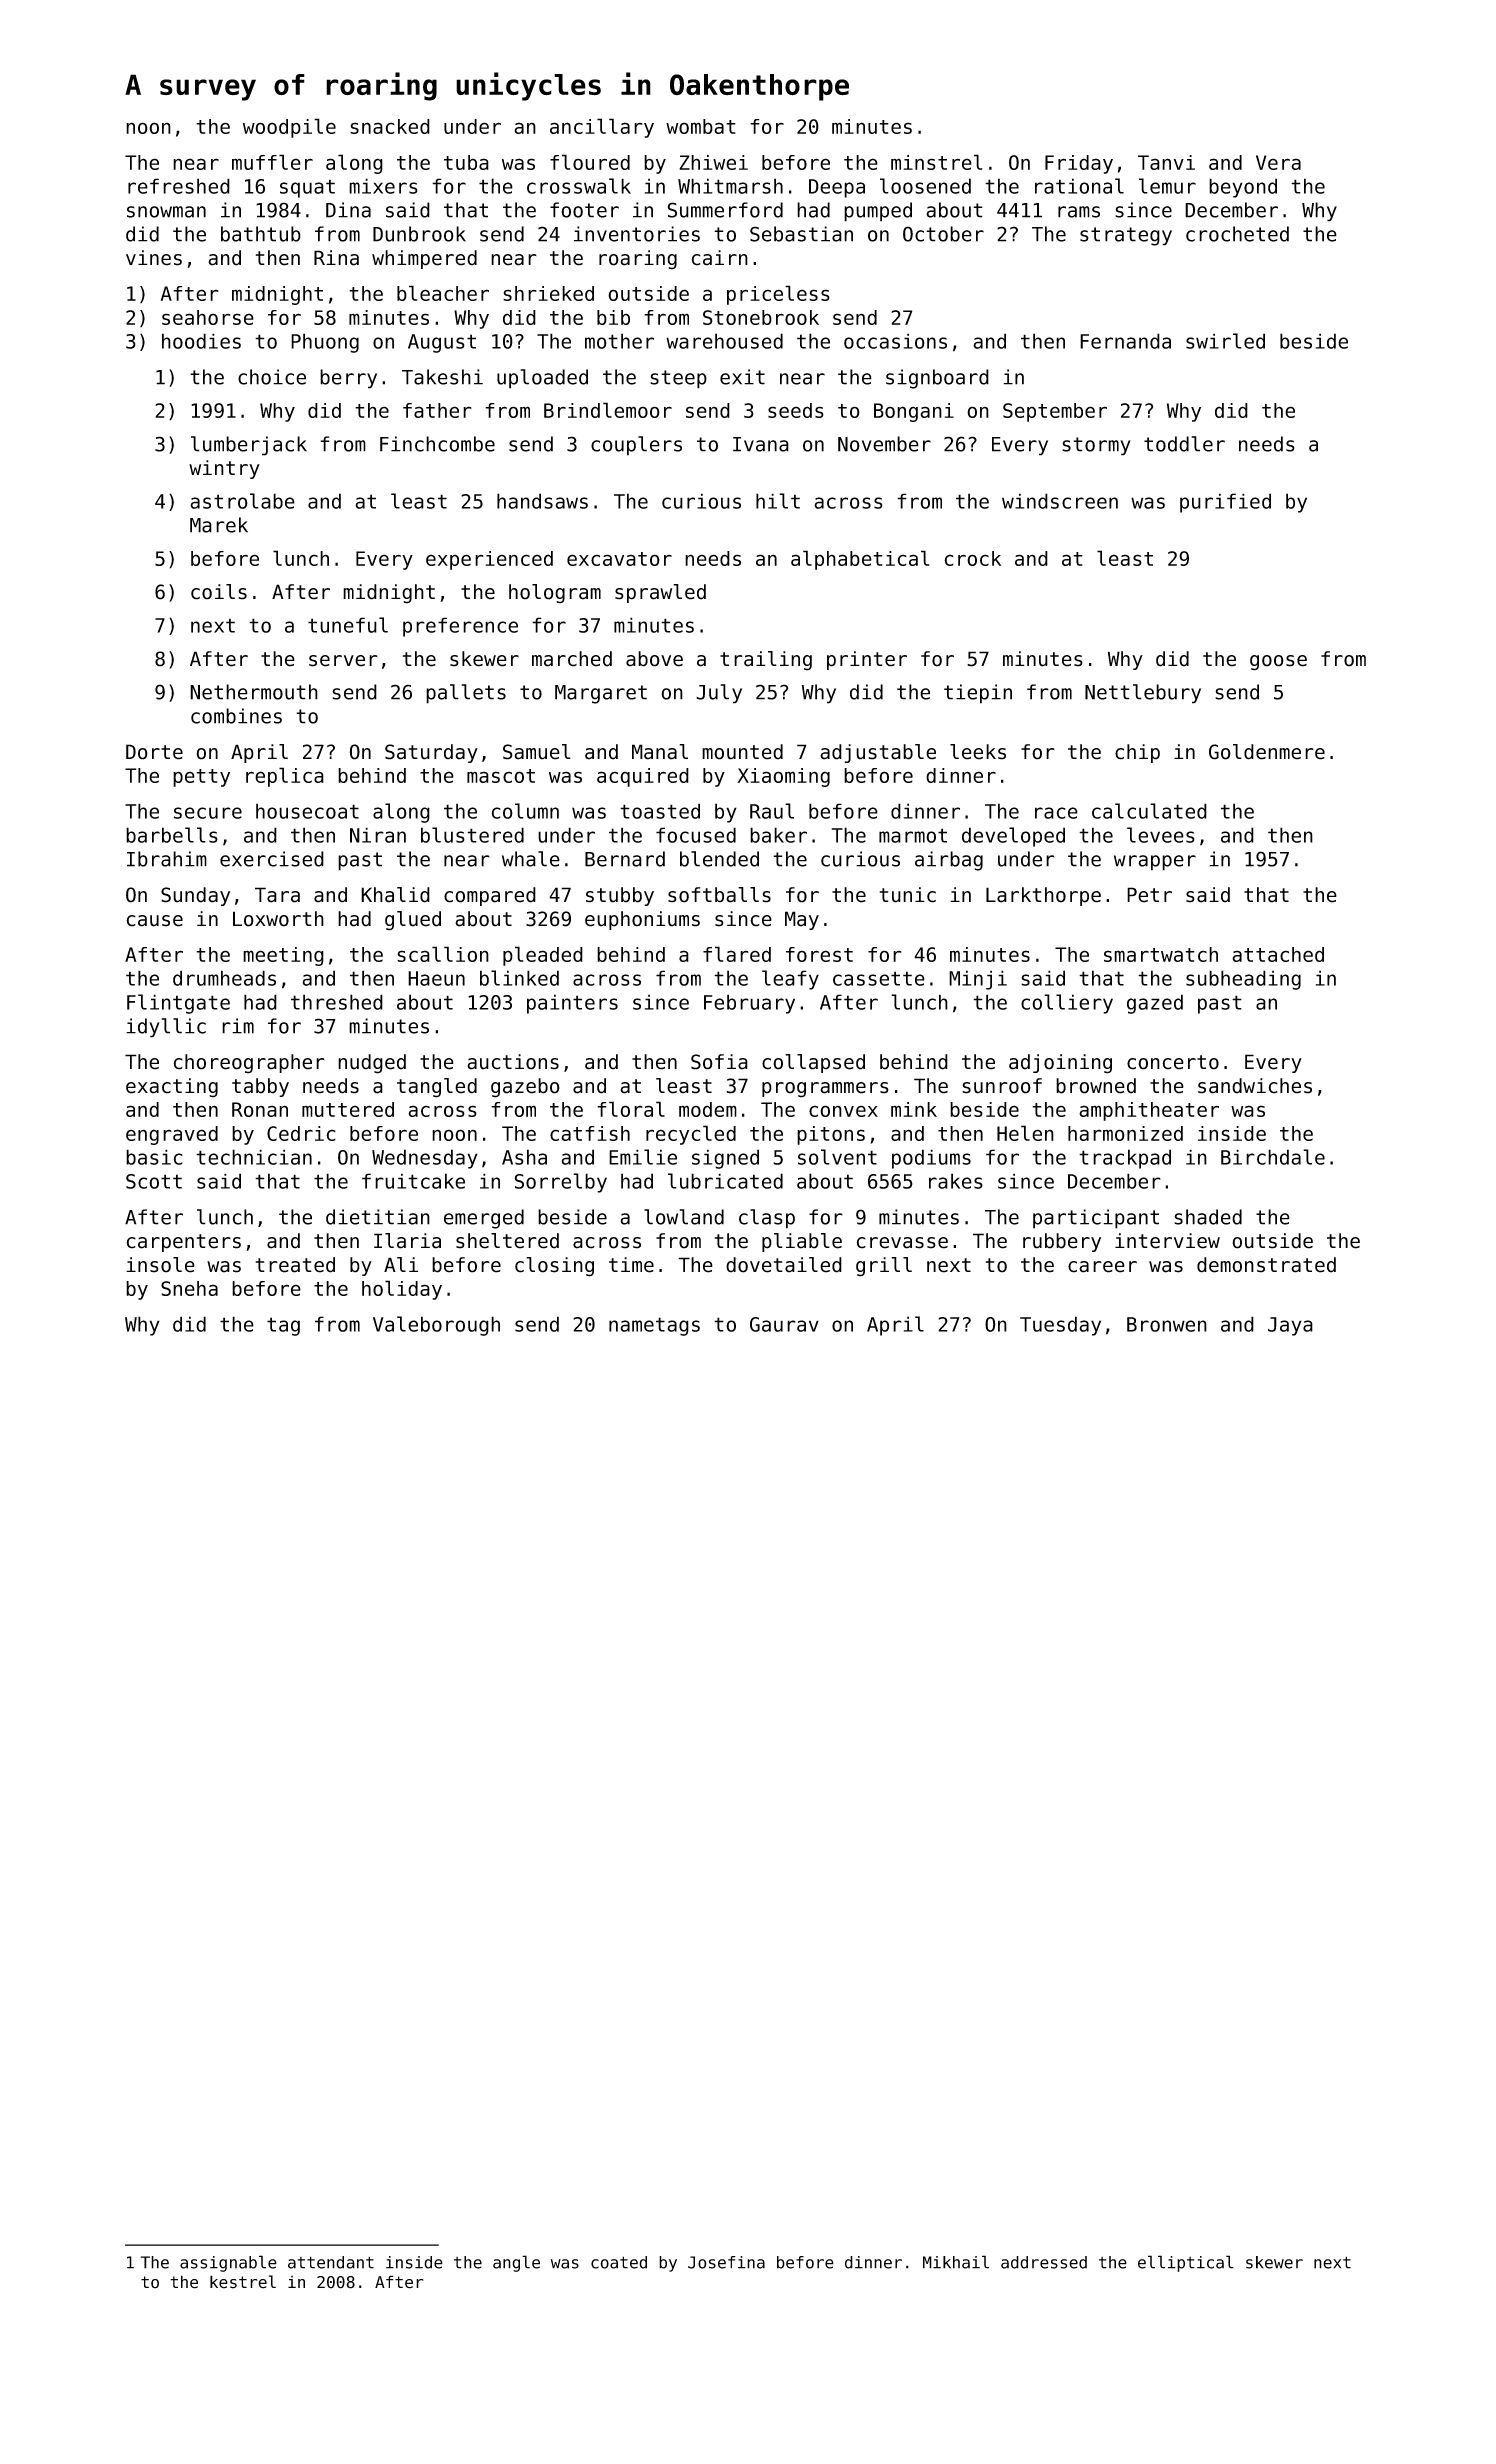 This screenshot has width=1496, height=2464. What do you see at coordinates (608, 410) in the screenshot?
I see `Brindlemoor` at bounding box center [608, 410].
